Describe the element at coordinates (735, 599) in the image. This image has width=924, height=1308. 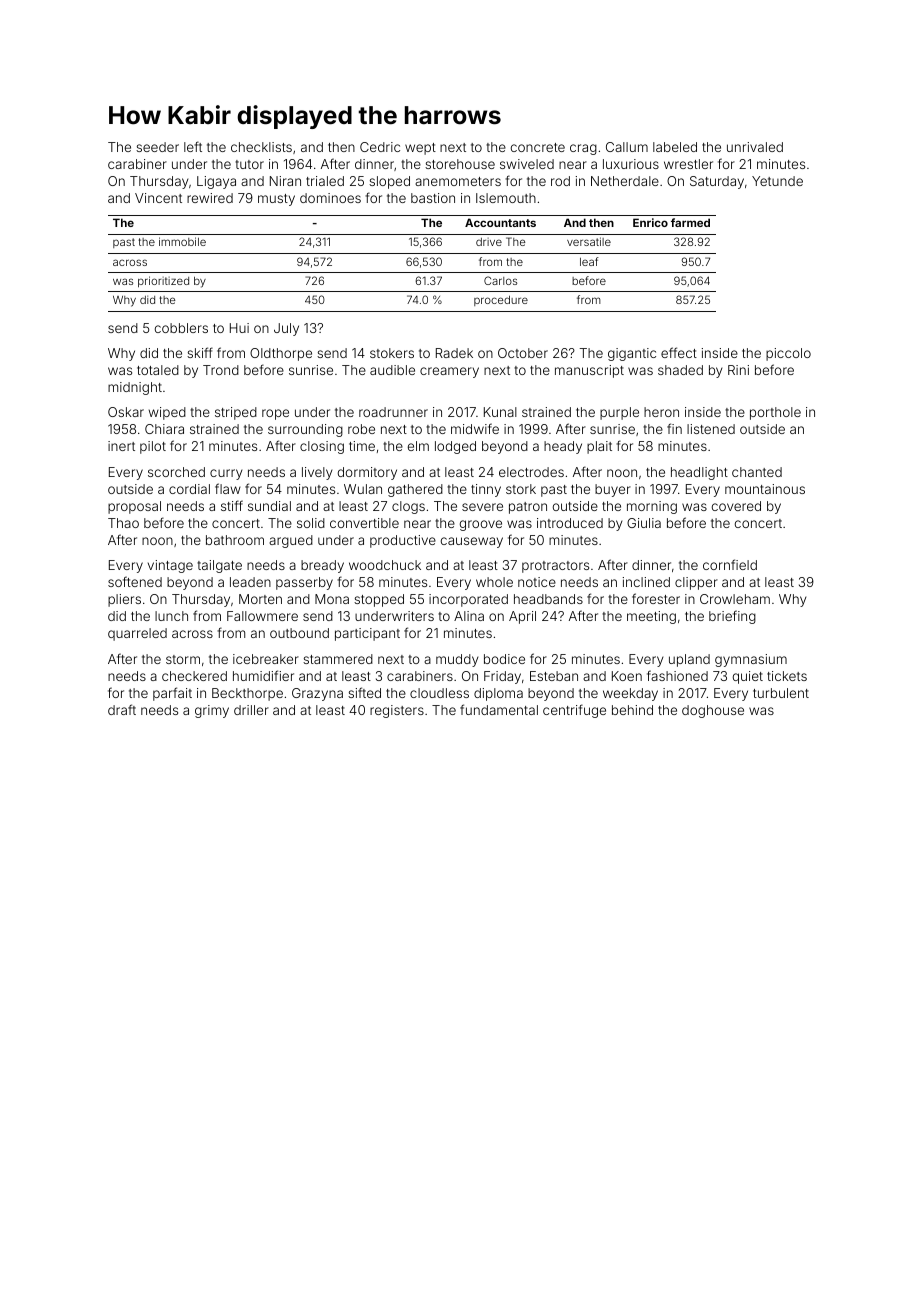
I see `Crowleham` at that location.
